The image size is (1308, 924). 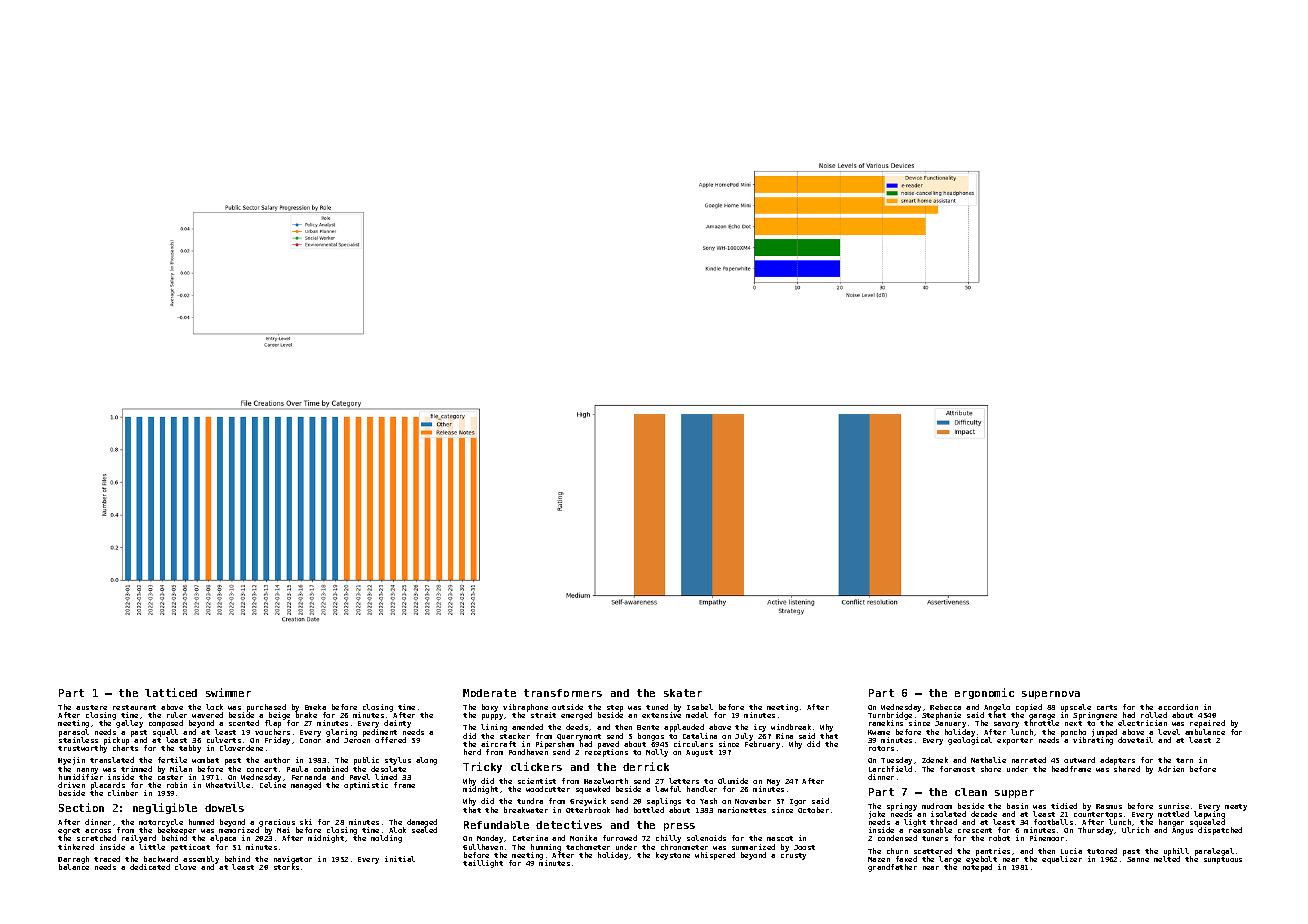 I want to click on ramekins, so click(x=886, y=723).
